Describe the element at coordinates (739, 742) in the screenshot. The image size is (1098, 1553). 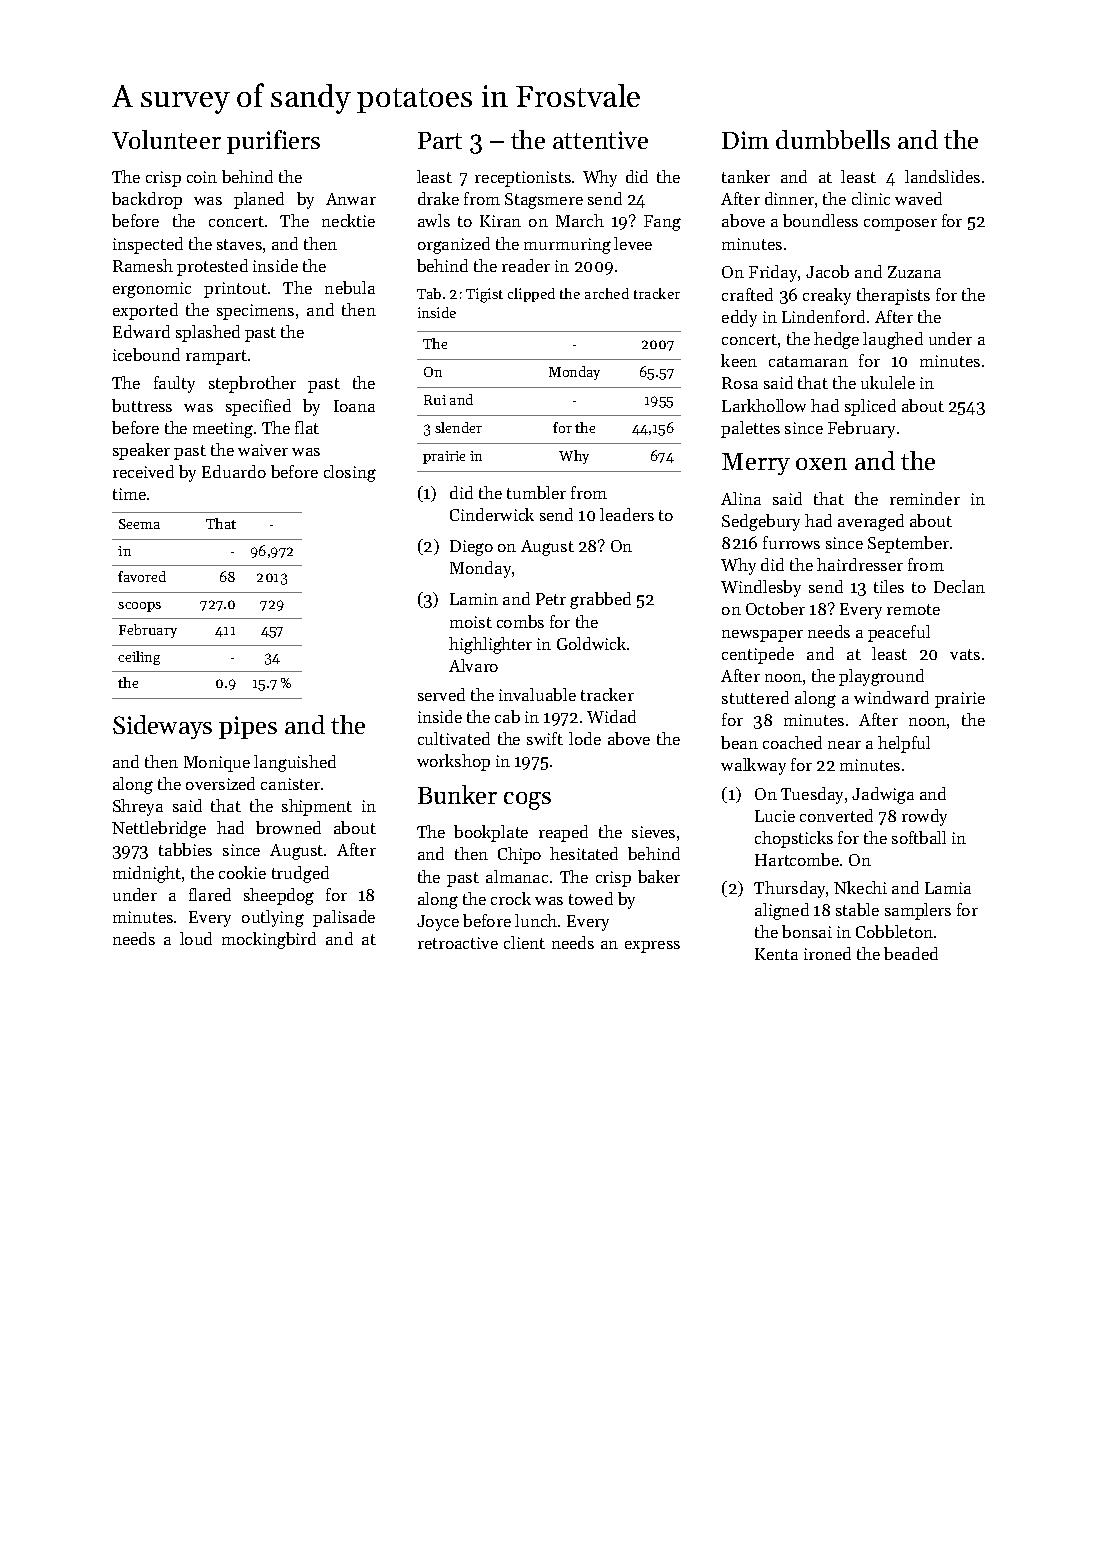
I see `bean` at that location.
